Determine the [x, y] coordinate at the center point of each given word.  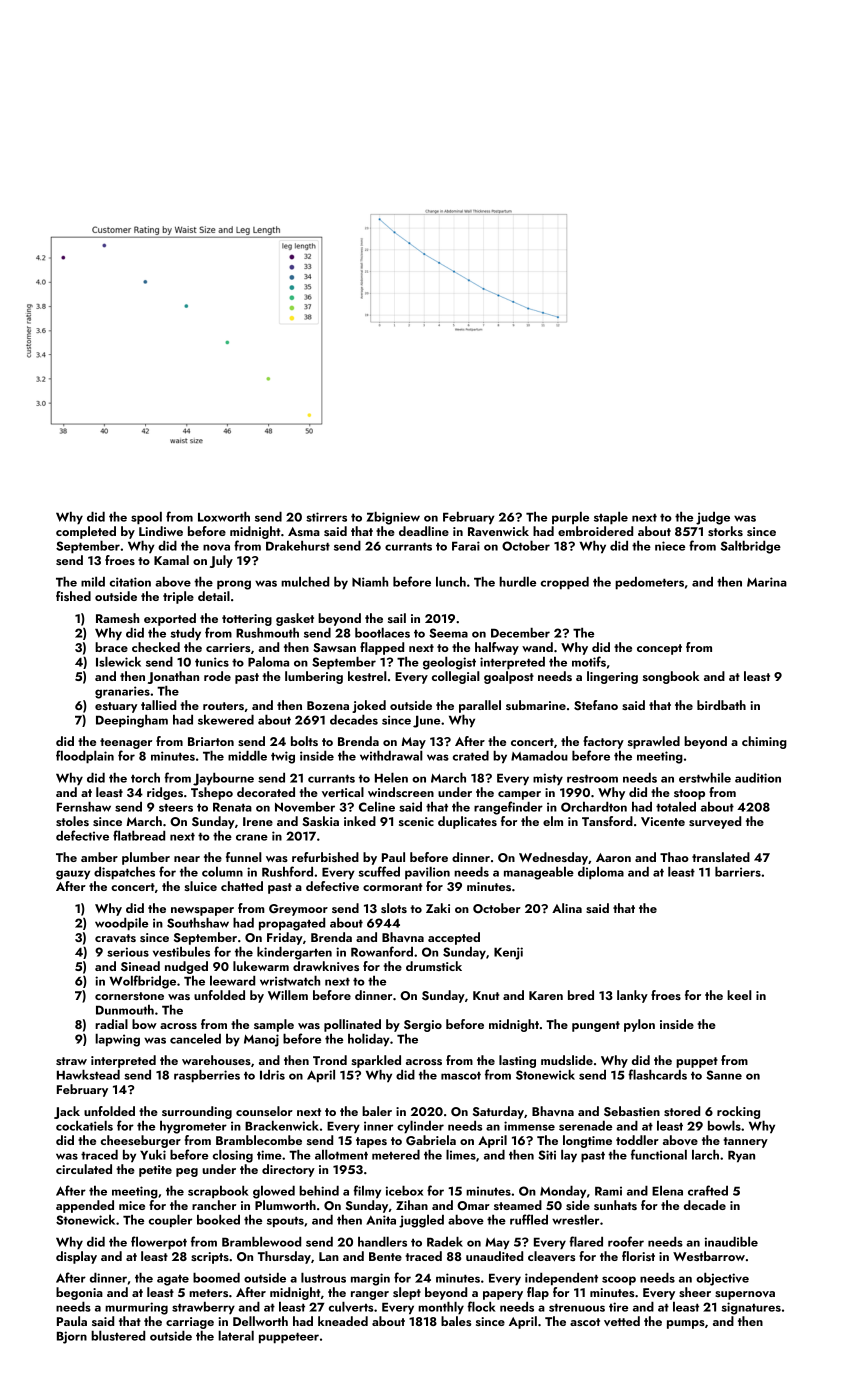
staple [611, 518]
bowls [724, 1125]
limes [461, 1154]
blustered [118, 1335]
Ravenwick [498, 531]
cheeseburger [141, 1141]
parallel [480, 706]
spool [146, 518]
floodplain [85, 757]
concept [659, 649]
